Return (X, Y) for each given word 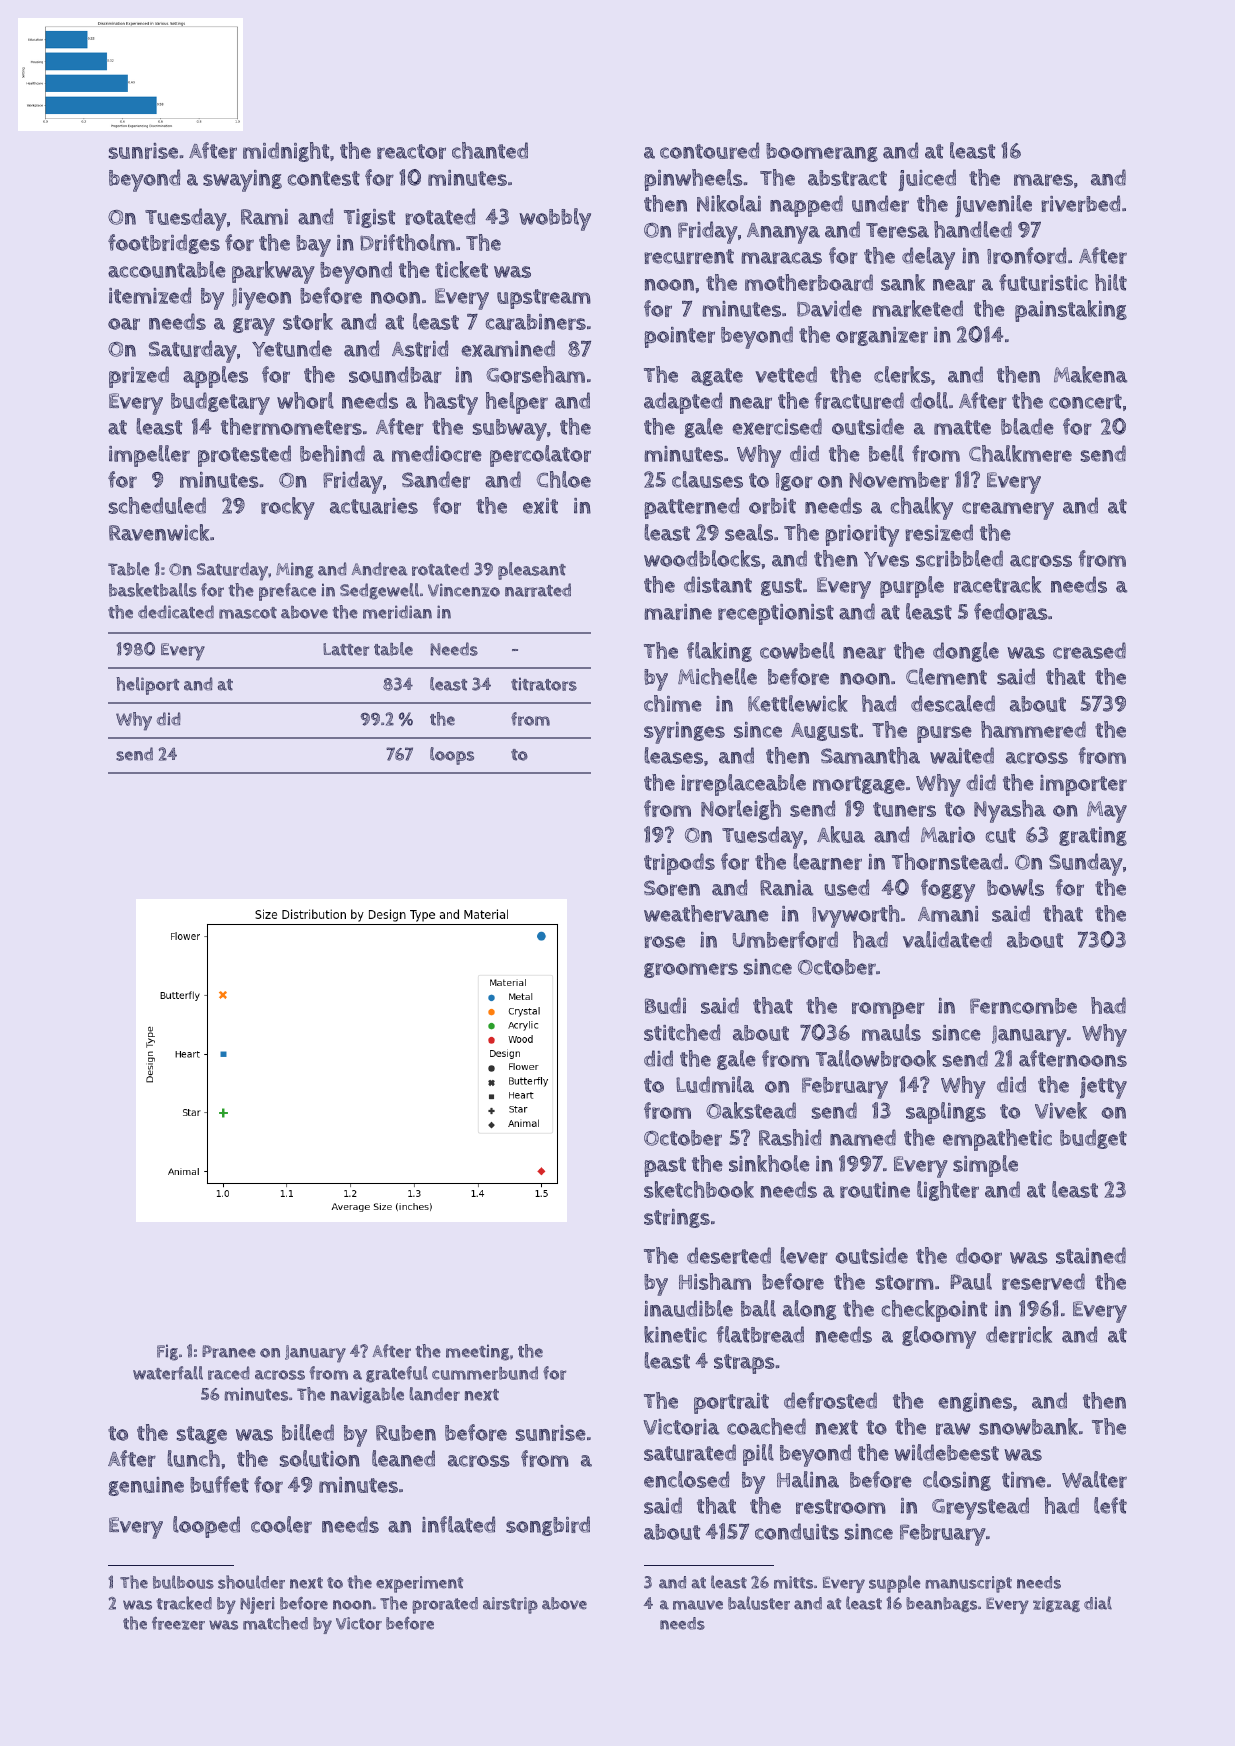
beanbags (941, 1604)
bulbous (183, 1582)
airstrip (510, 1605)
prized (139, 377)
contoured (709, 150)
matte (962, 427)
